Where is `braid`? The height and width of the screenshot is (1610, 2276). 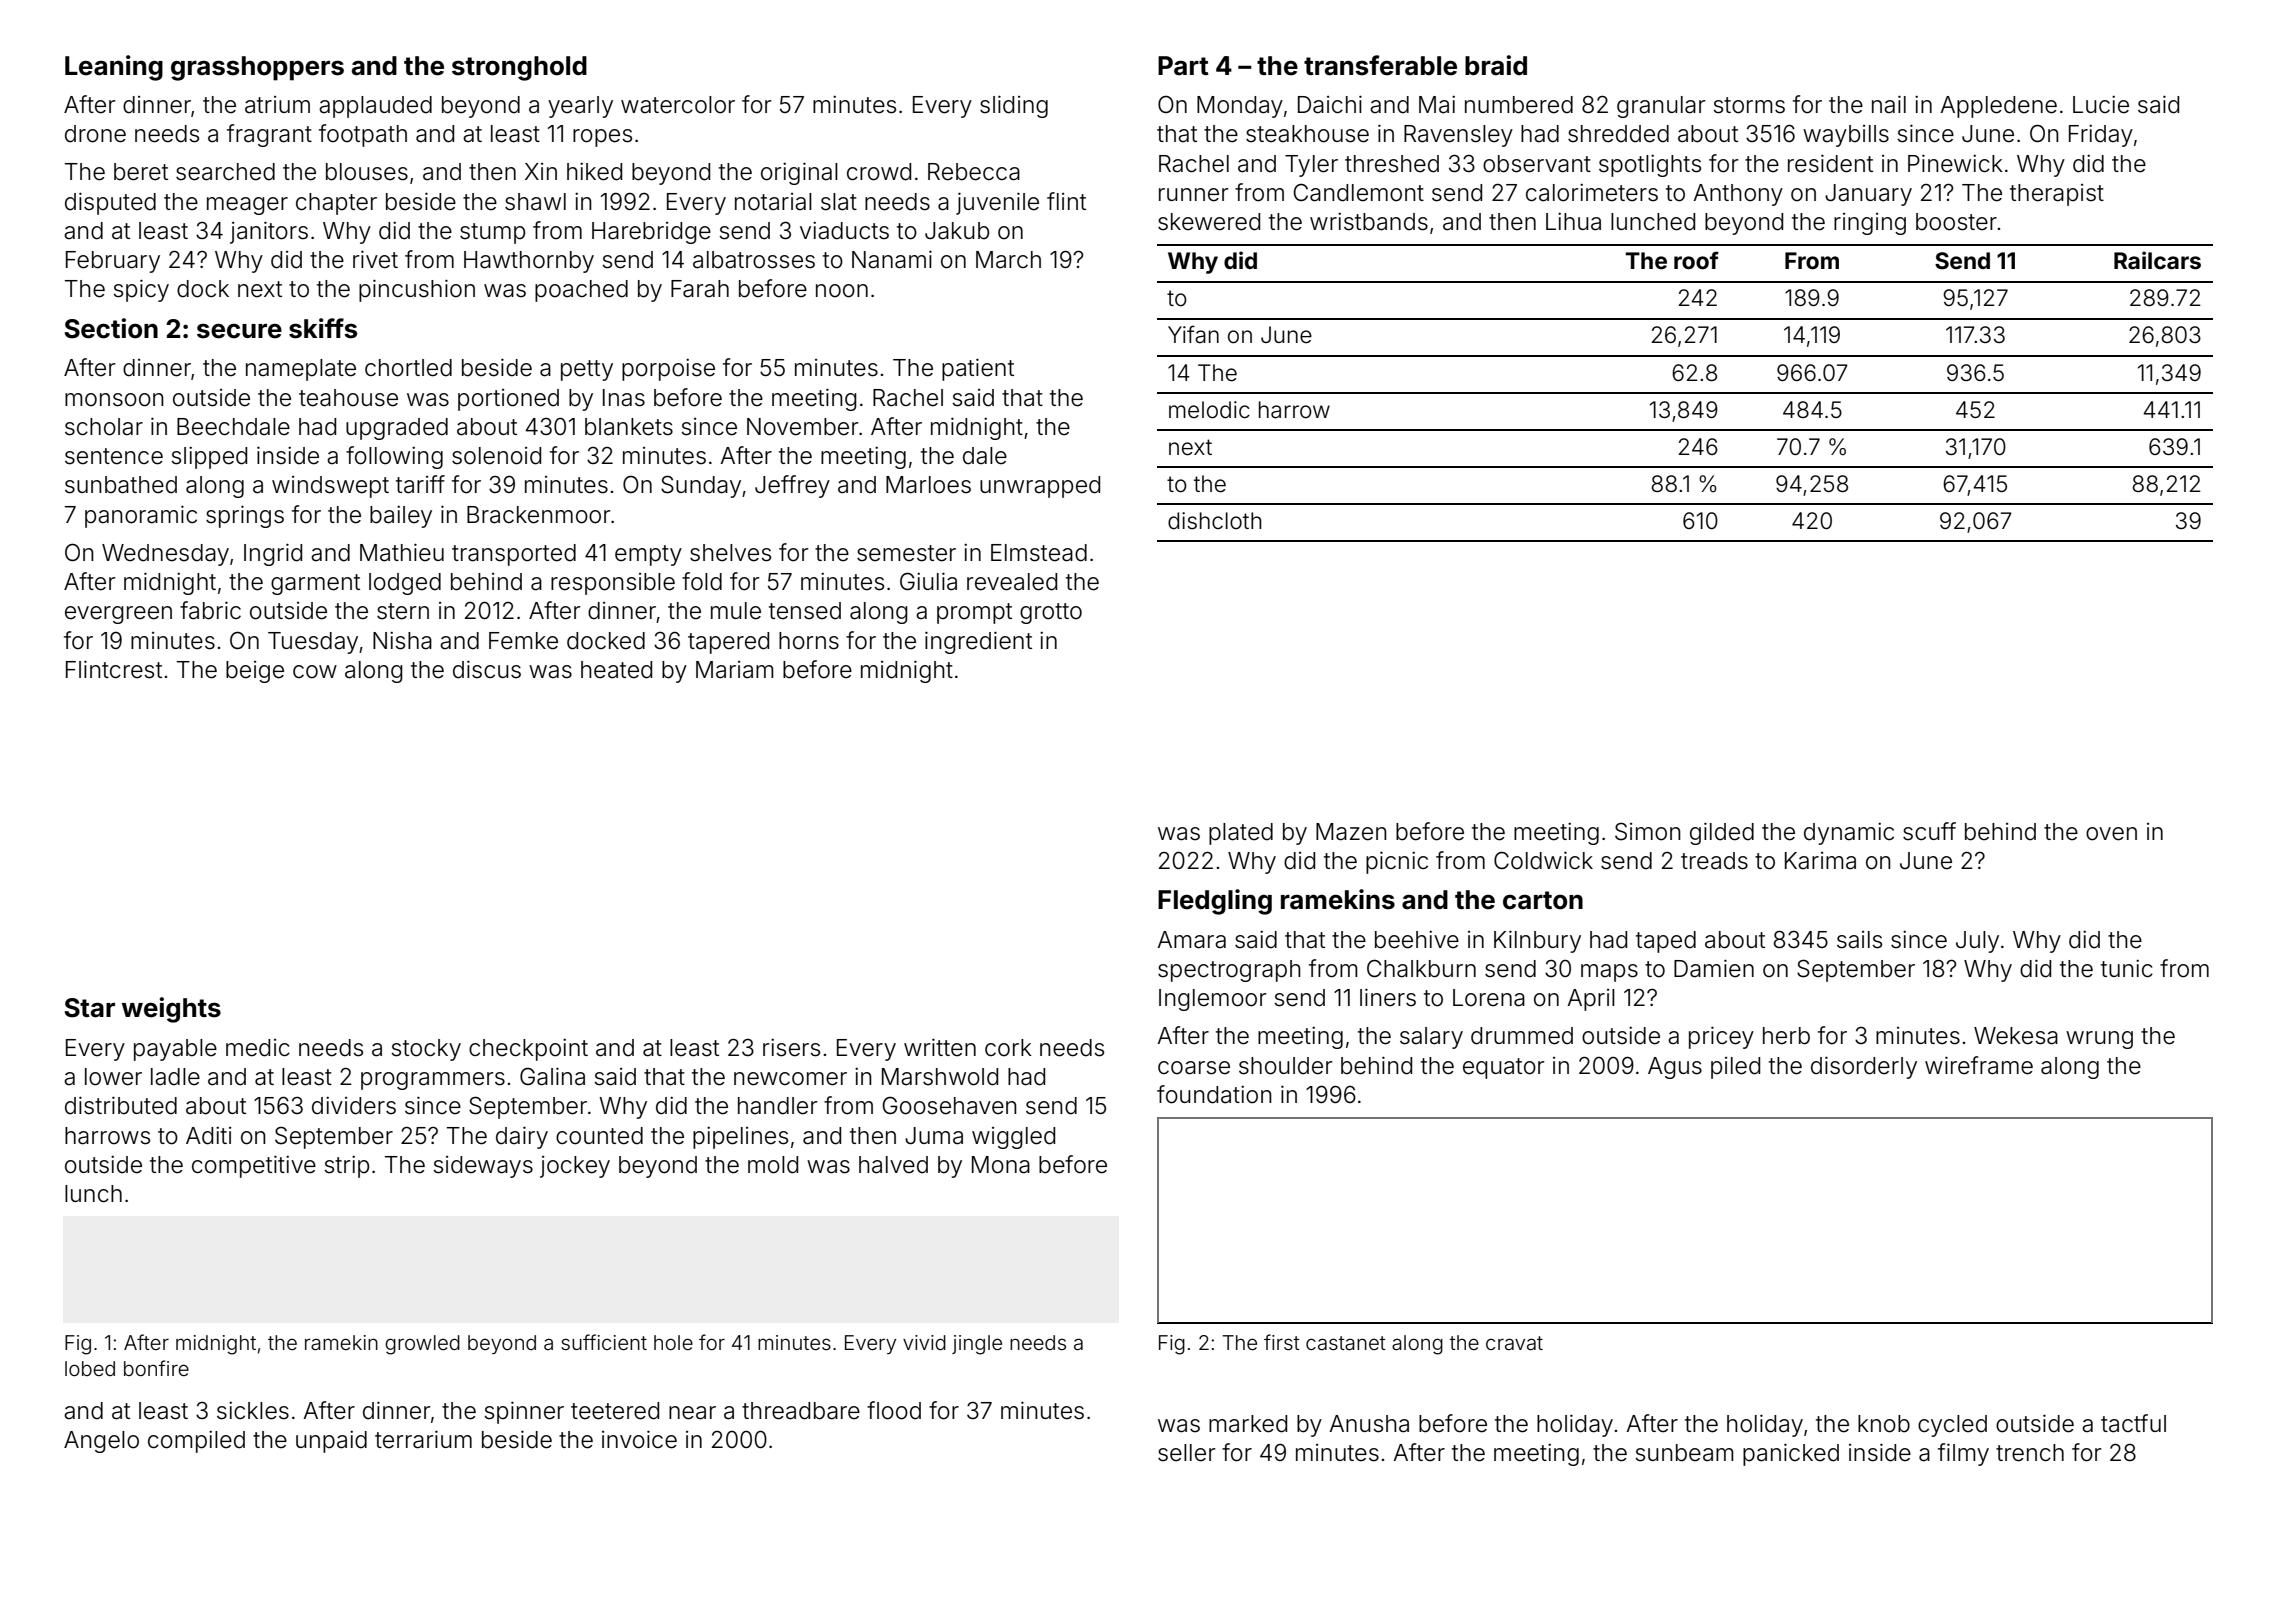
braid is located at coordinates (1496, 65).
